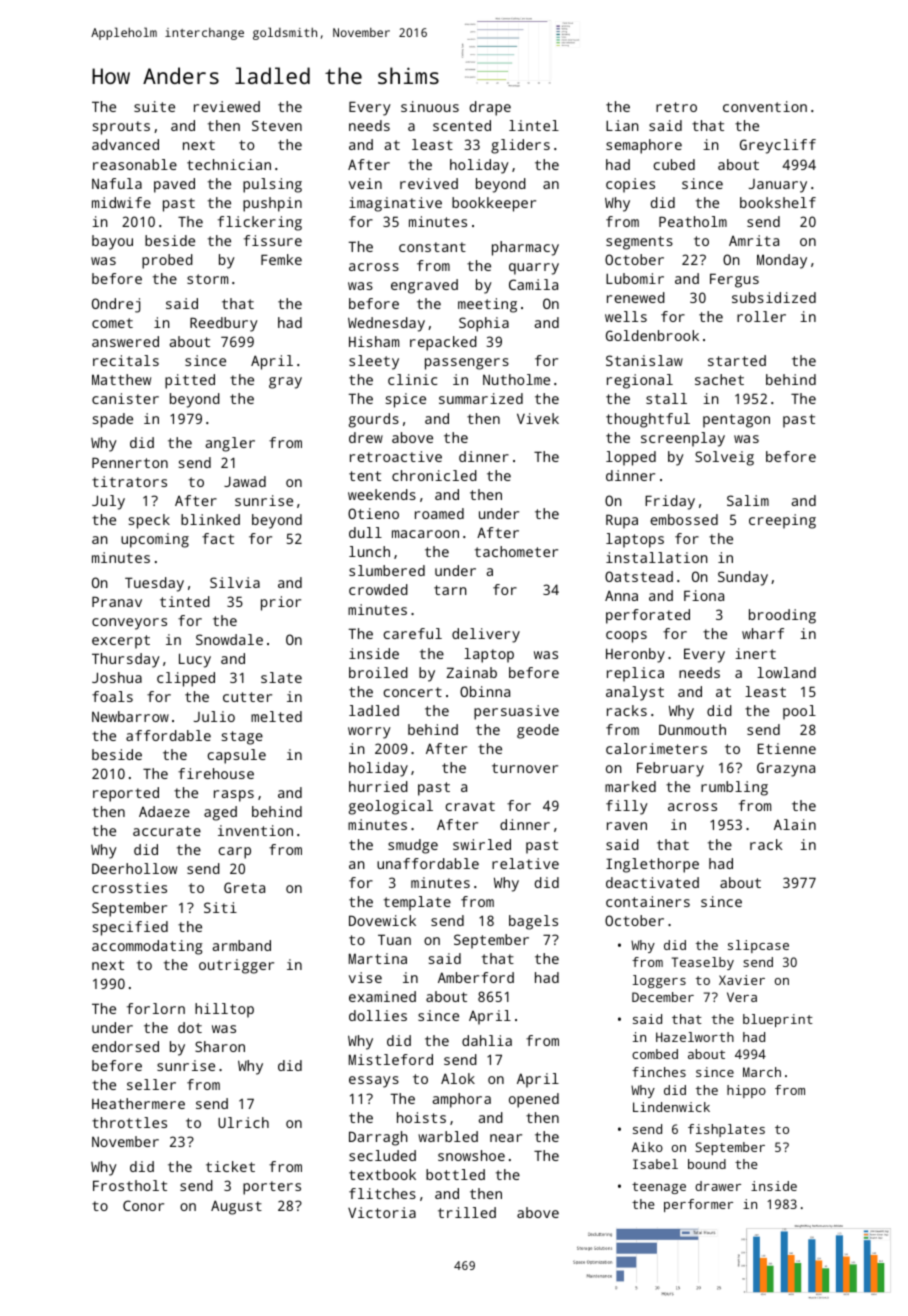  I want to click on Conor, so click(143, 1205).
